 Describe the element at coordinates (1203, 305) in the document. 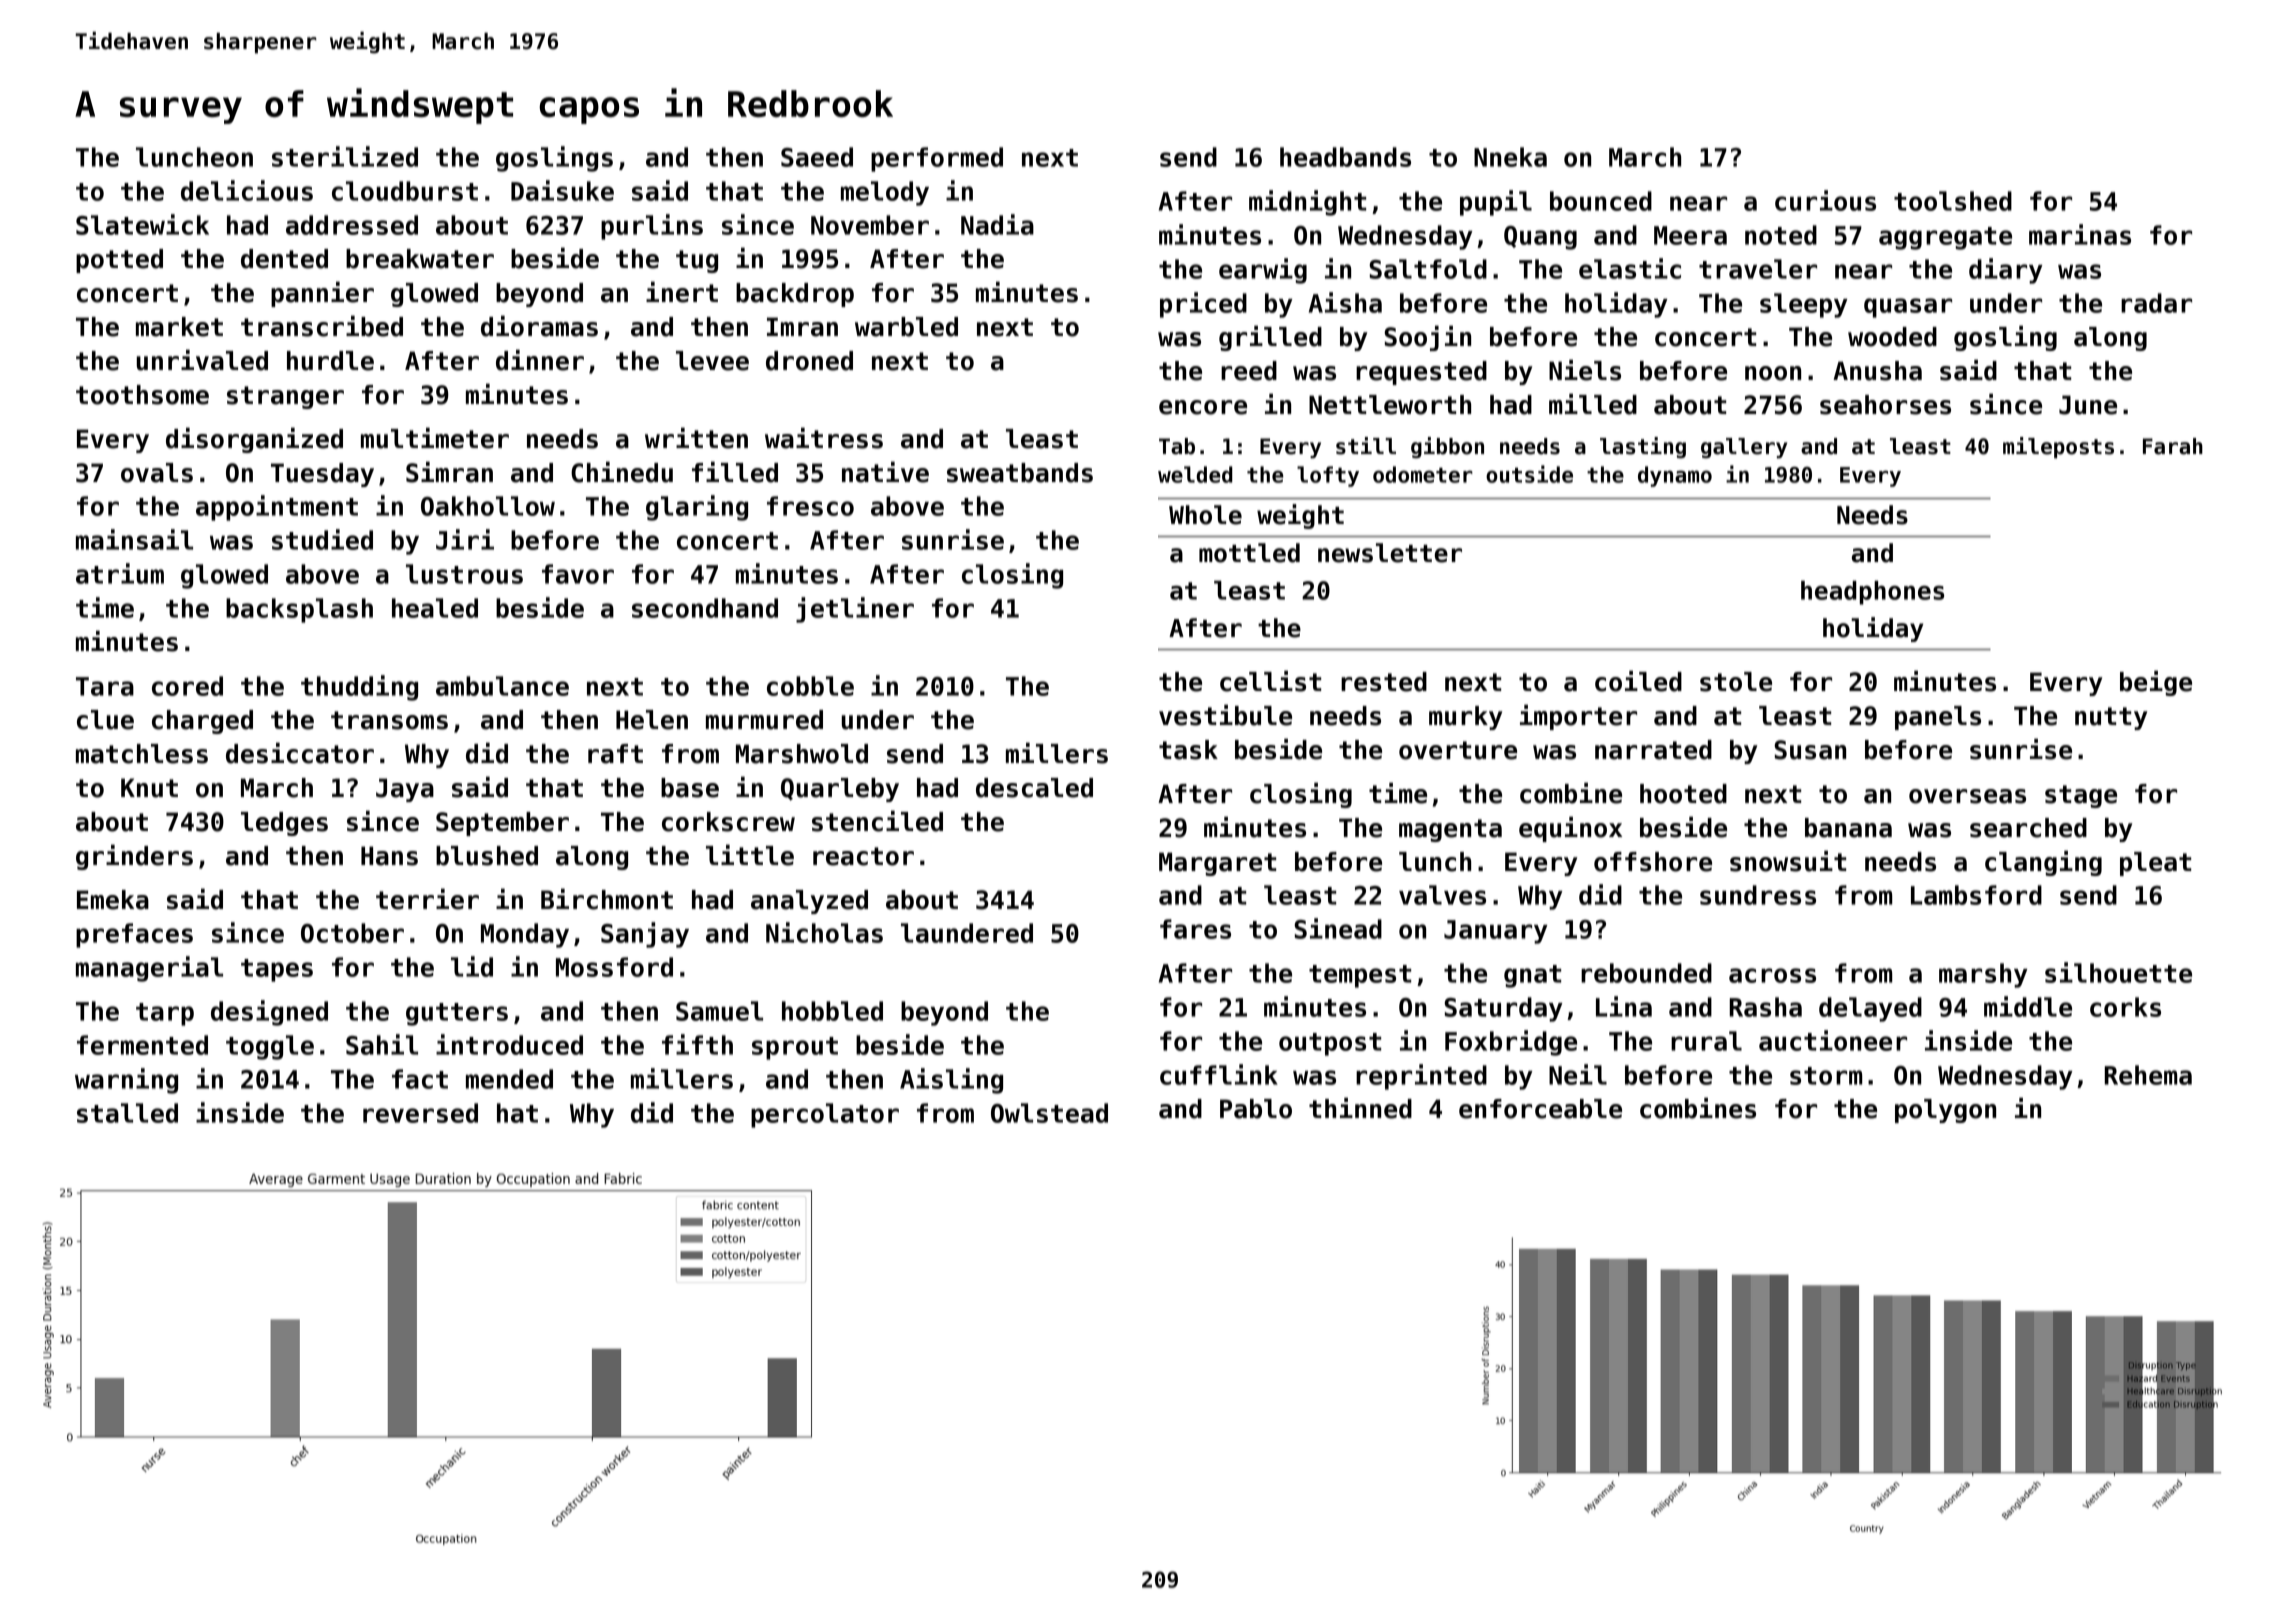

I see `priced` at that location.
